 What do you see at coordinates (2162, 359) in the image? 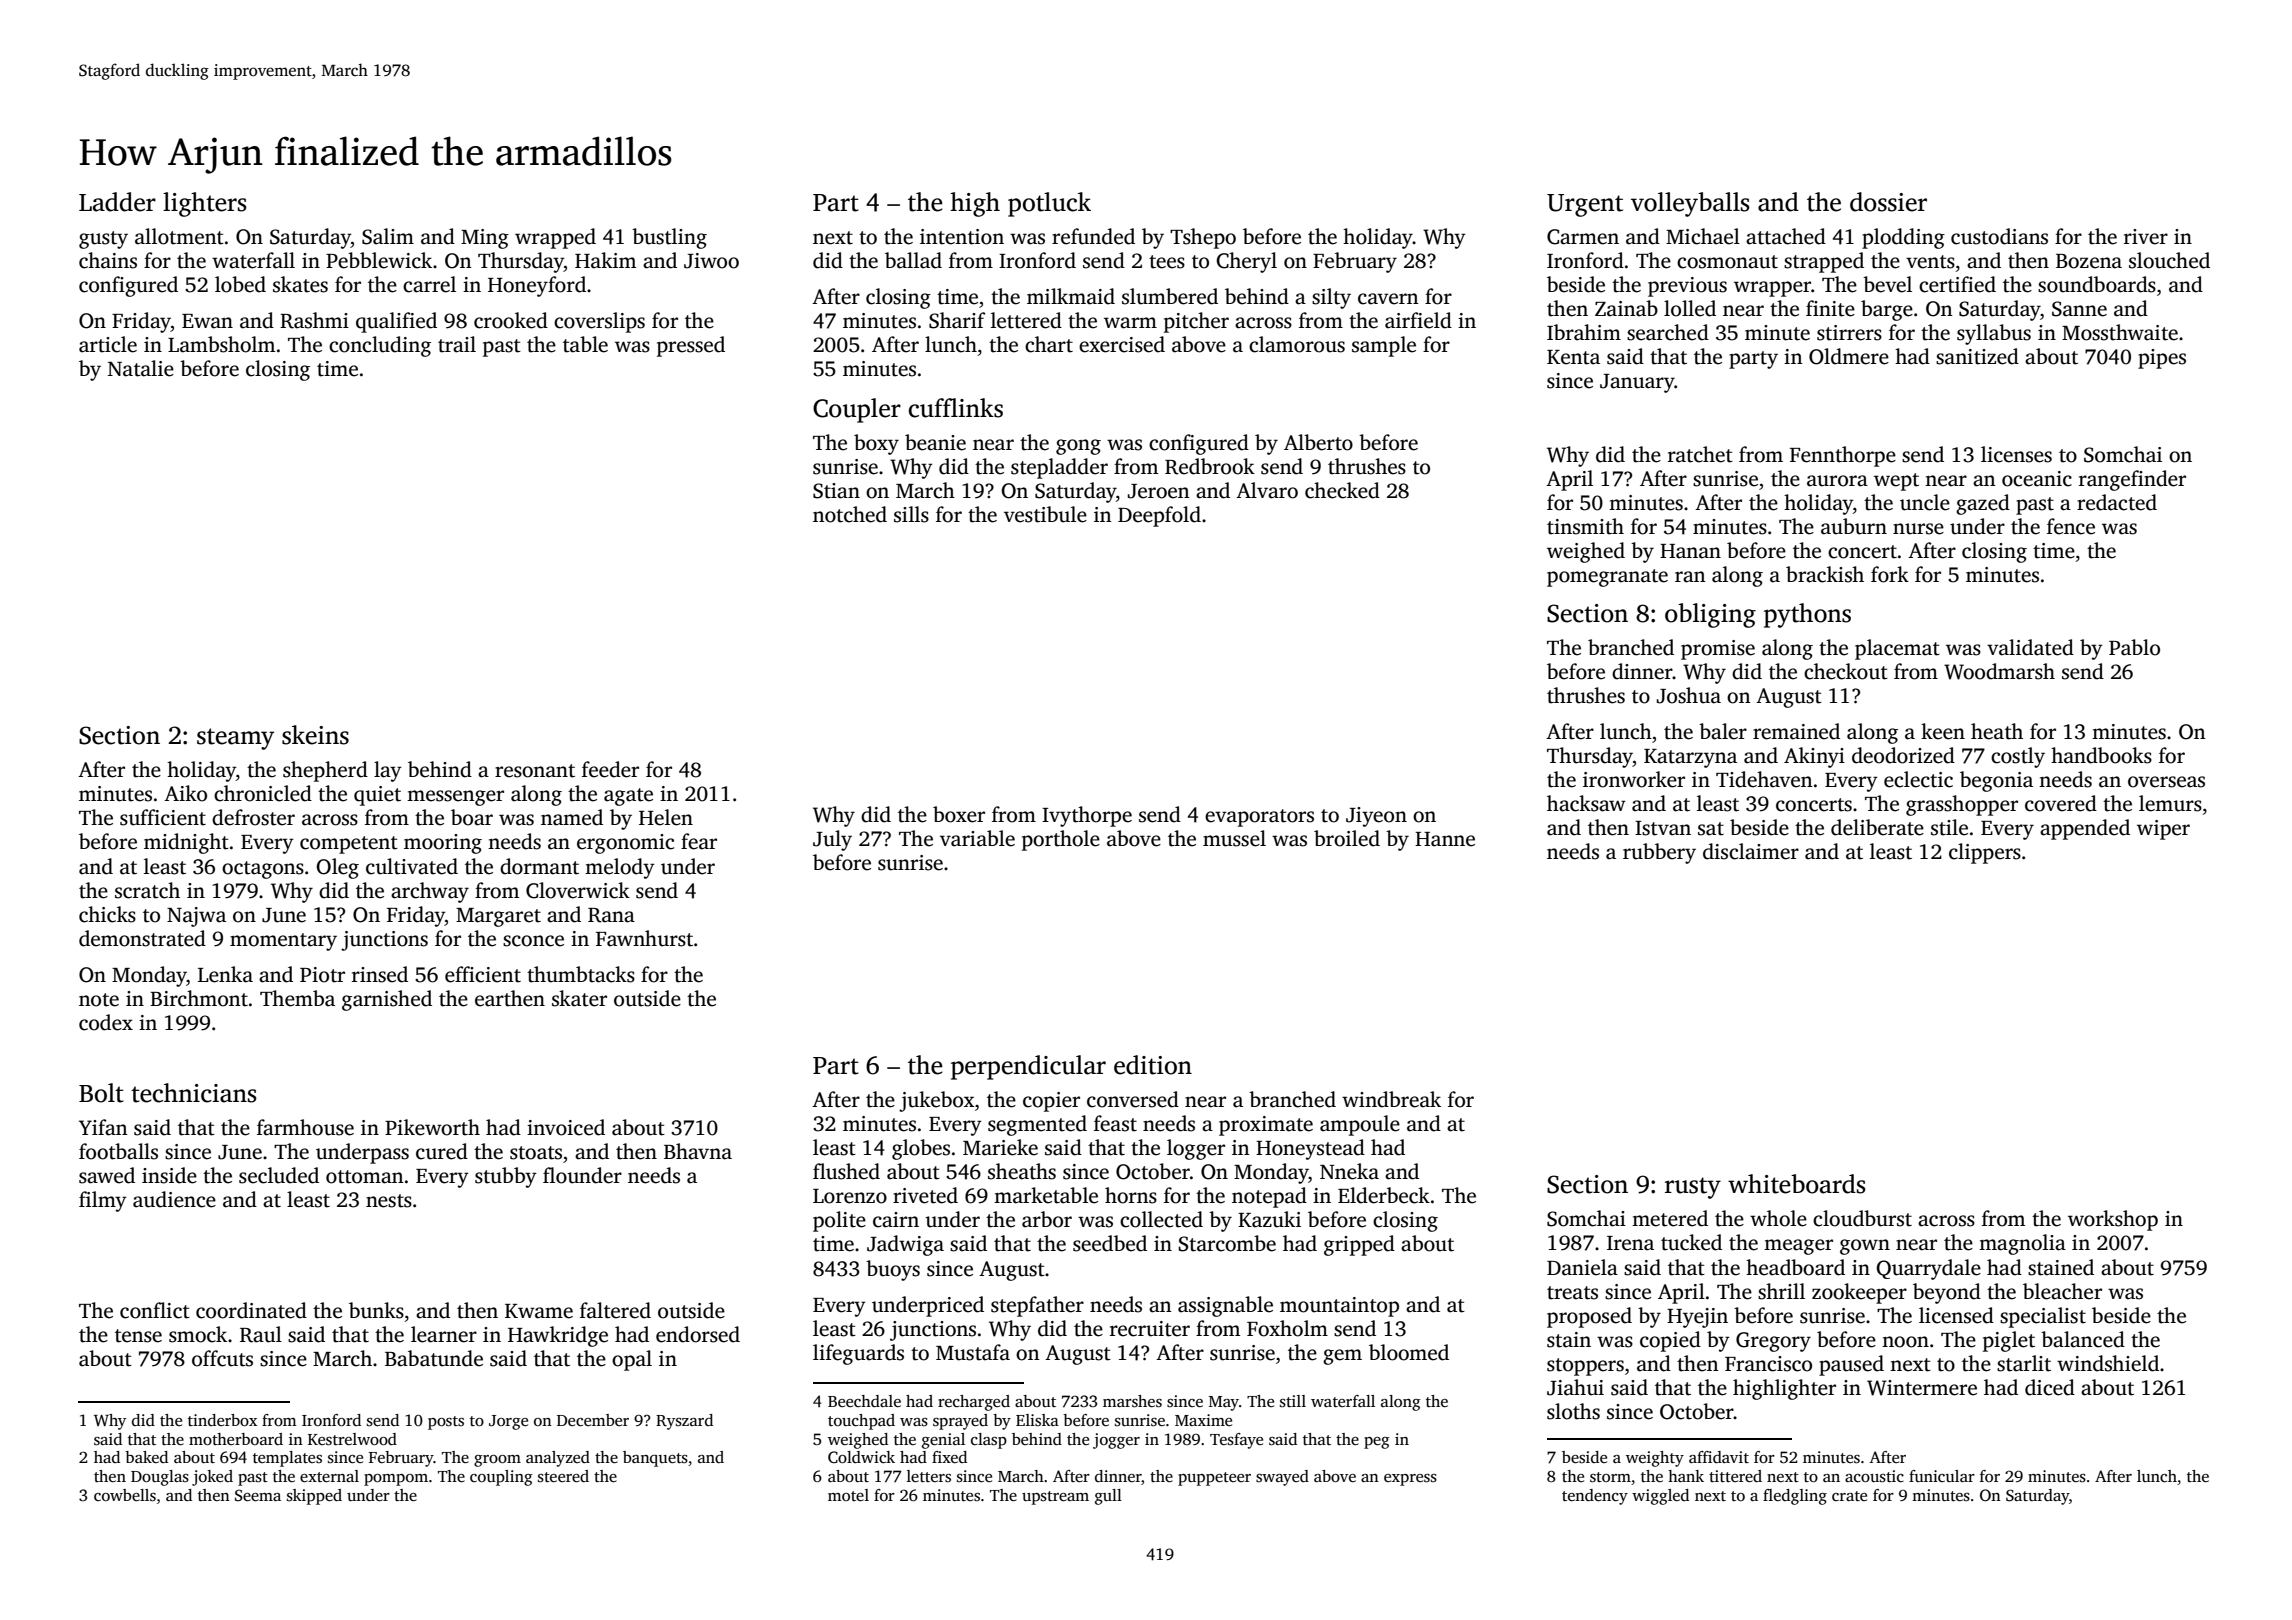
I see `pipes` at bounding box center [2162, 359].
